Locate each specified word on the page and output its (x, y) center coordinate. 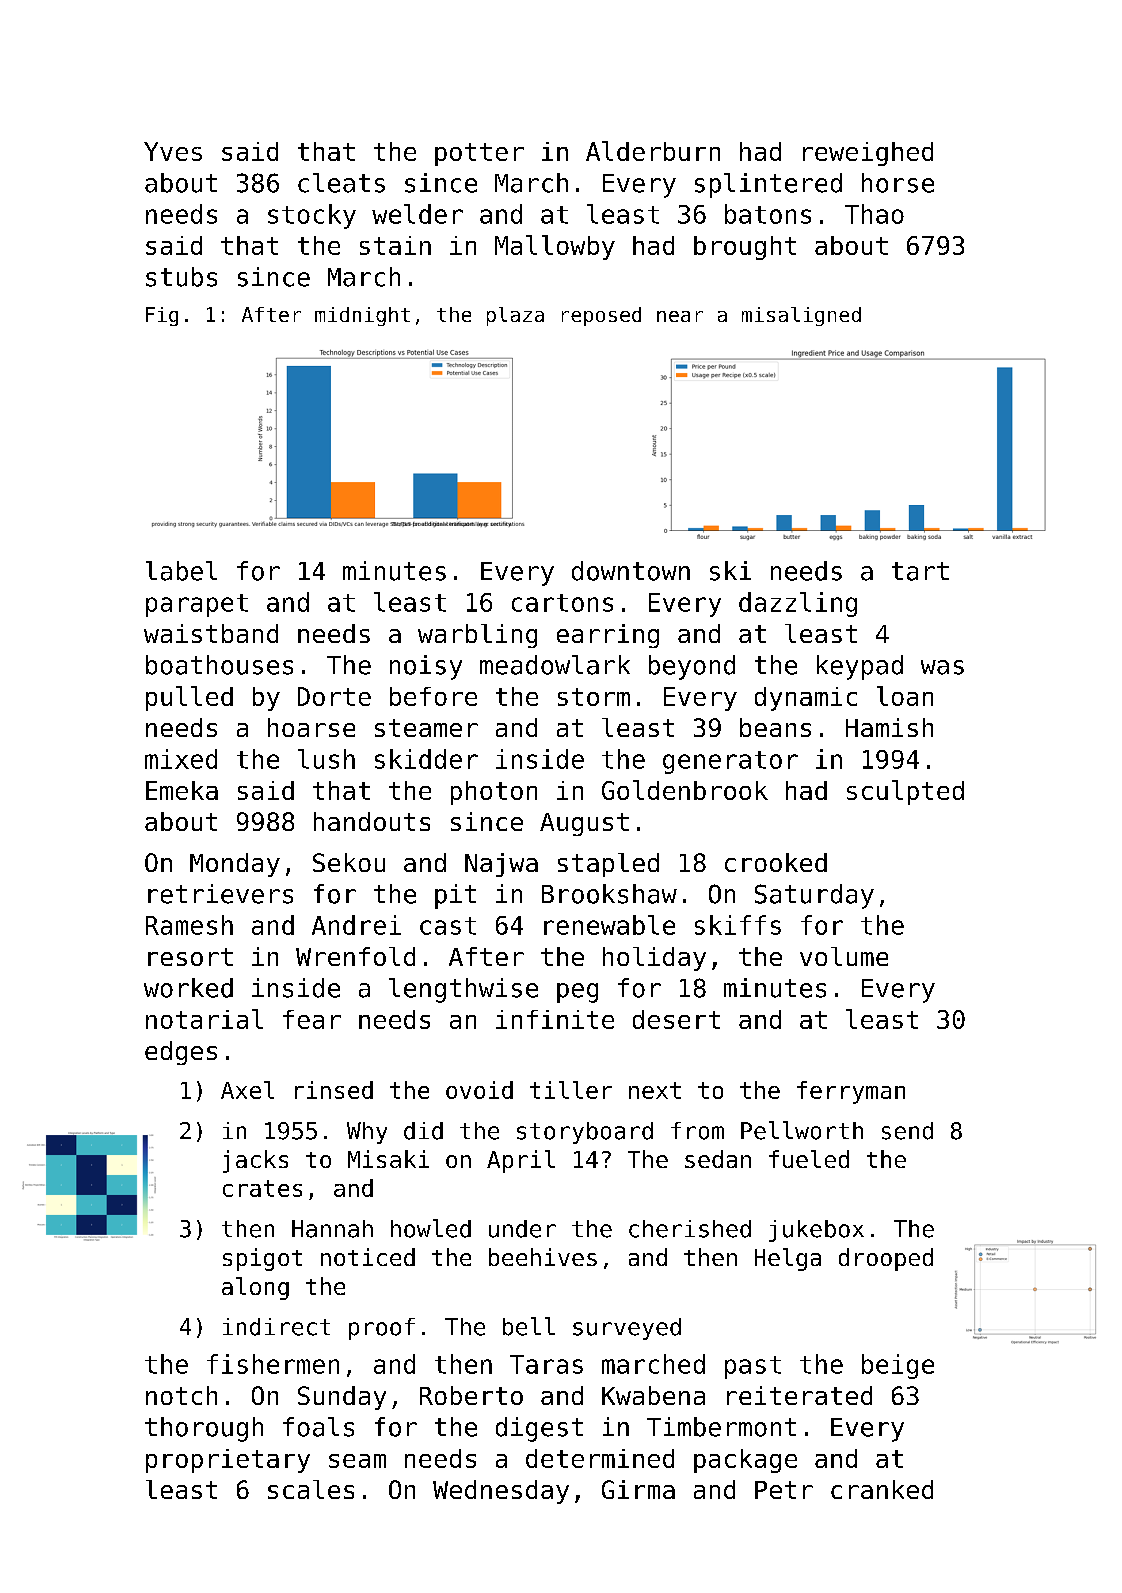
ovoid (479, 1090)
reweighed (868, 154)
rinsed (334, 1090)
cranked (882, 1489)
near (680, 316)
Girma (638, 1489)
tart (920, 571)
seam (357, 1461)
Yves (173, 151)
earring (608, 636)
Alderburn (653, 151)
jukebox (816, 1231)
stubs (181, 277)
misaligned (801, 316)
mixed (181, 759)
